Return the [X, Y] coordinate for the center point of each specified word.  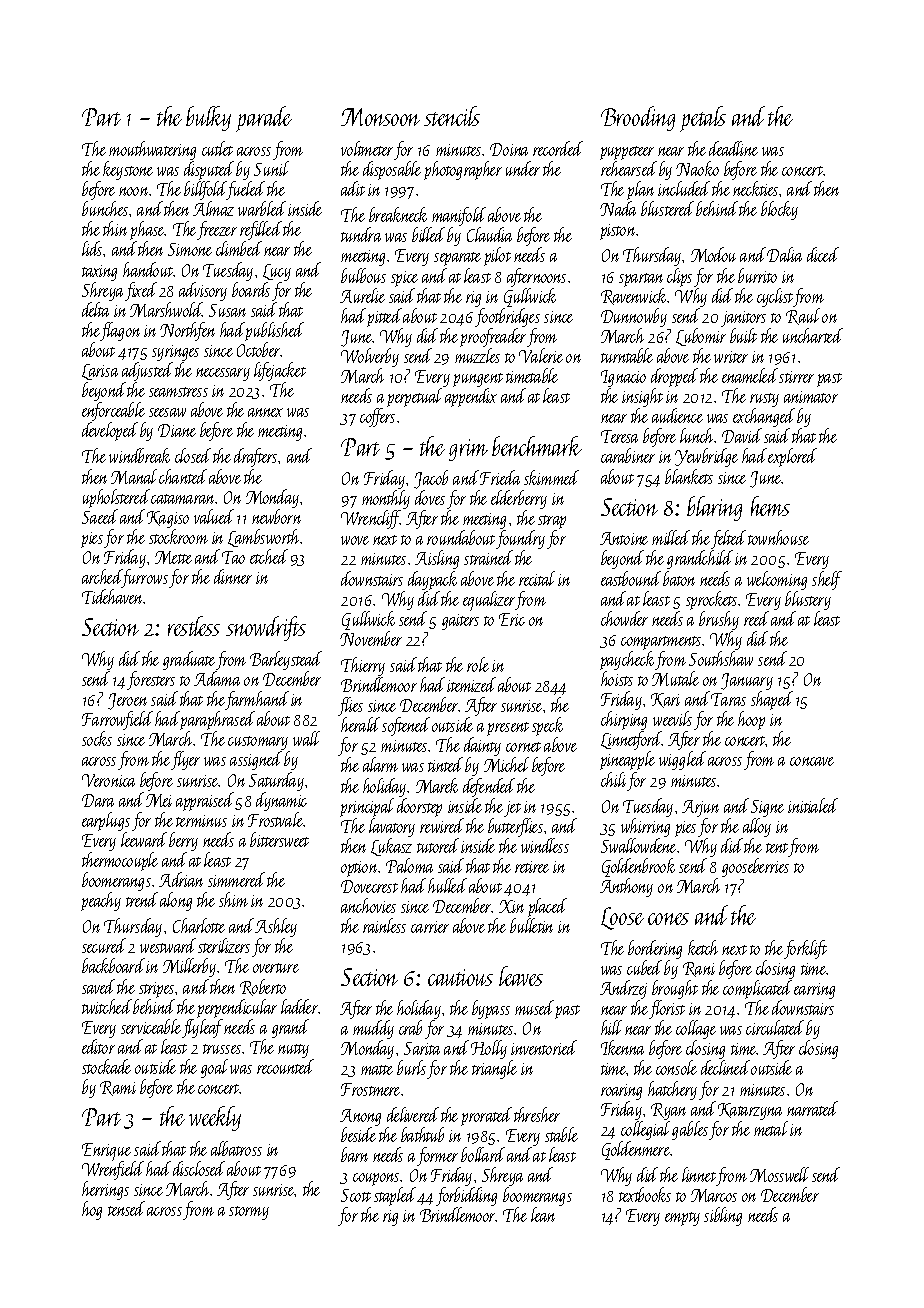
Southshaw [721, 658]
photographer [463, 170]
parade [264, 119]
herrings [105, 1190]
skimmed [551, 477]
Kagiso [168, 519]
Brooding [638, 118]
